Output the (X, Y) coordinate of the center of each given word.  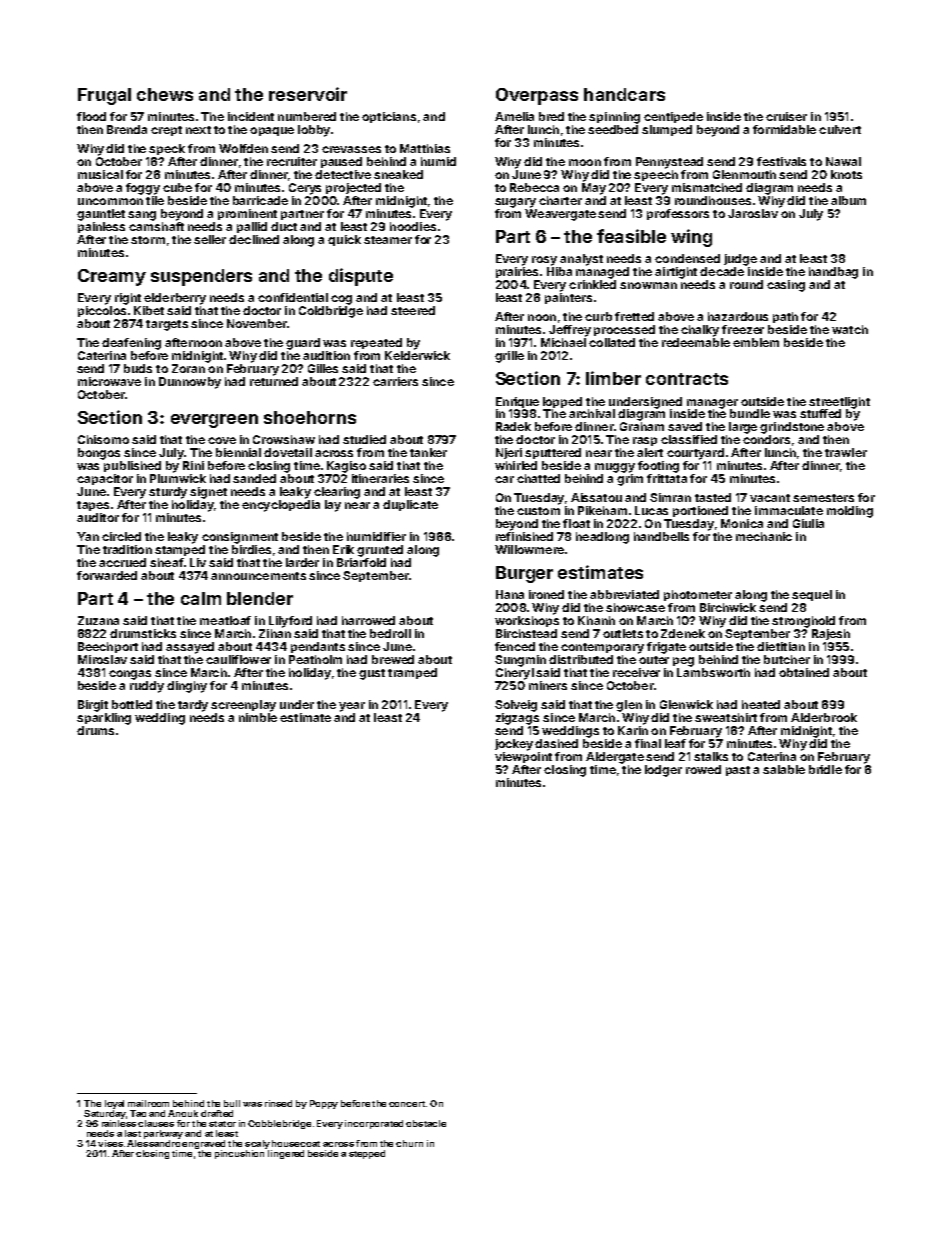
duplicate (410, 505)
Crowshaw (284, 439)
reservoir (308, 94)
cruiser (786, 116)
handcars (624, 94)
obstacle (426, 1123)
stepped (367, 1154)
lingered (286, 1154)
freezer (743, 329)
